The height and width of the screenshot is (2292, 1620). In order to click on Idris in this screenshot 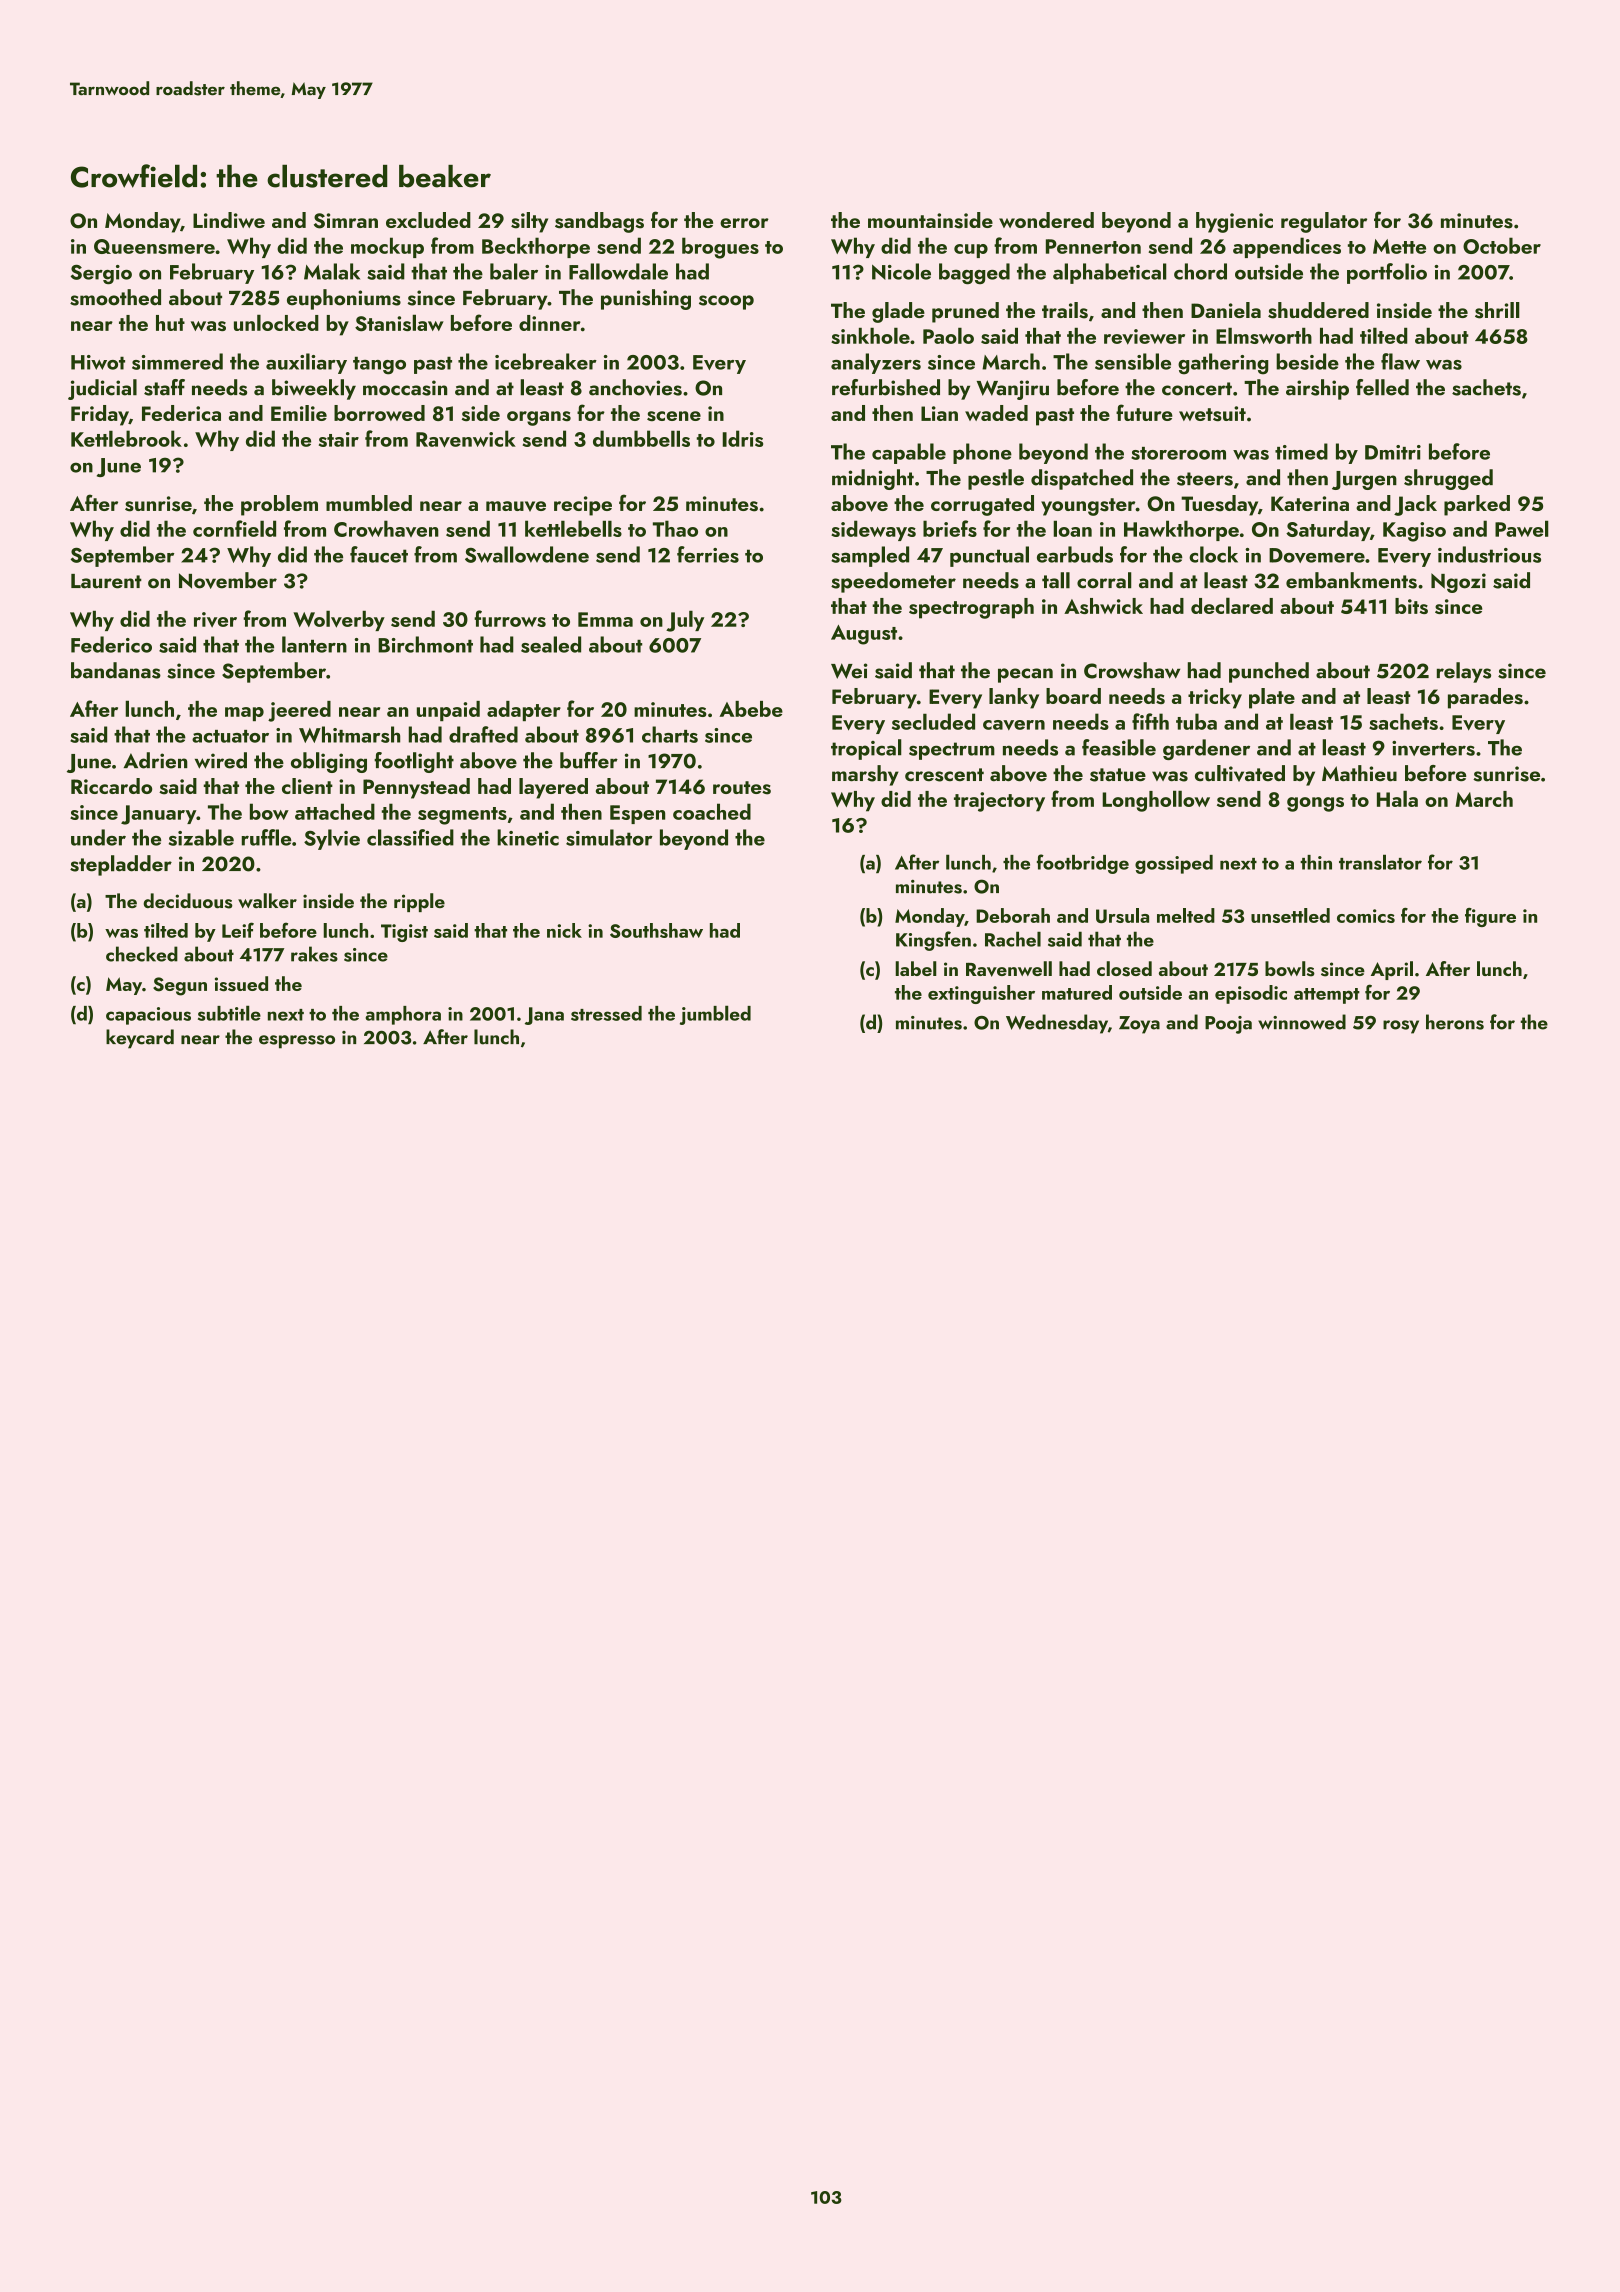, I will do `click(742, 438)`.
